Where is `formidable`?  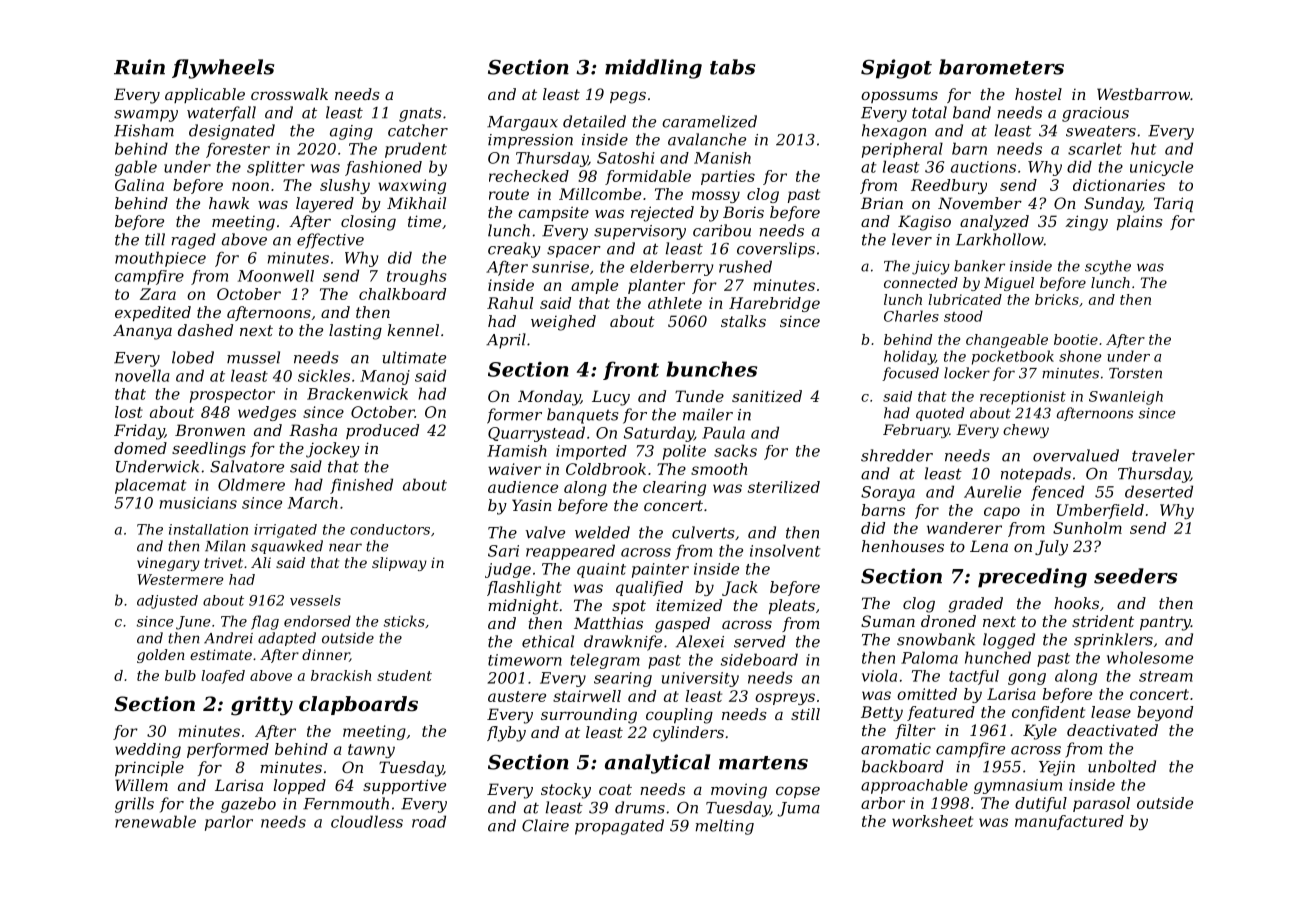
formidable is located at coordinates (648, 177).
